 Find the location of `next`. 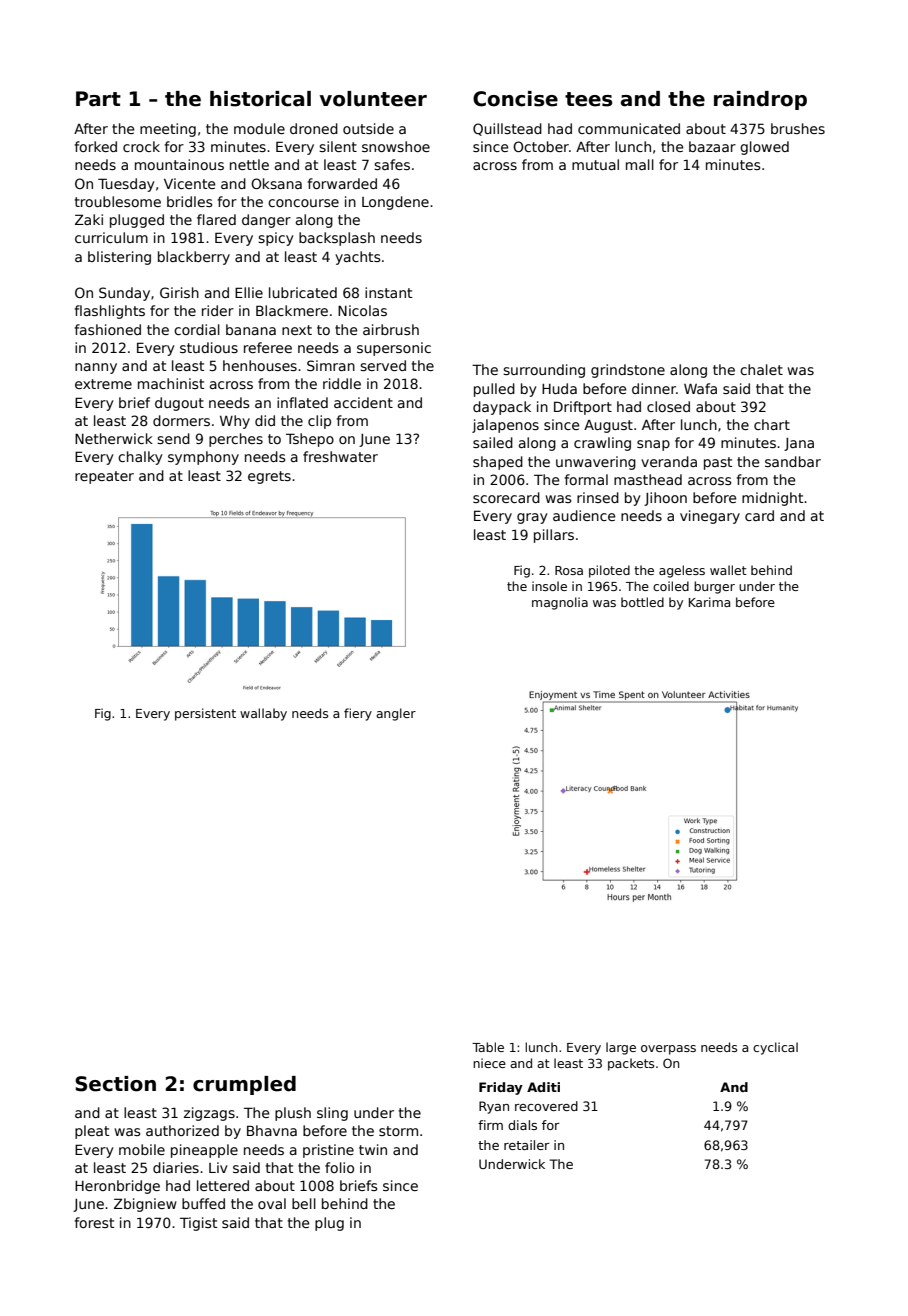

next is located at coordinates (297, 330).
